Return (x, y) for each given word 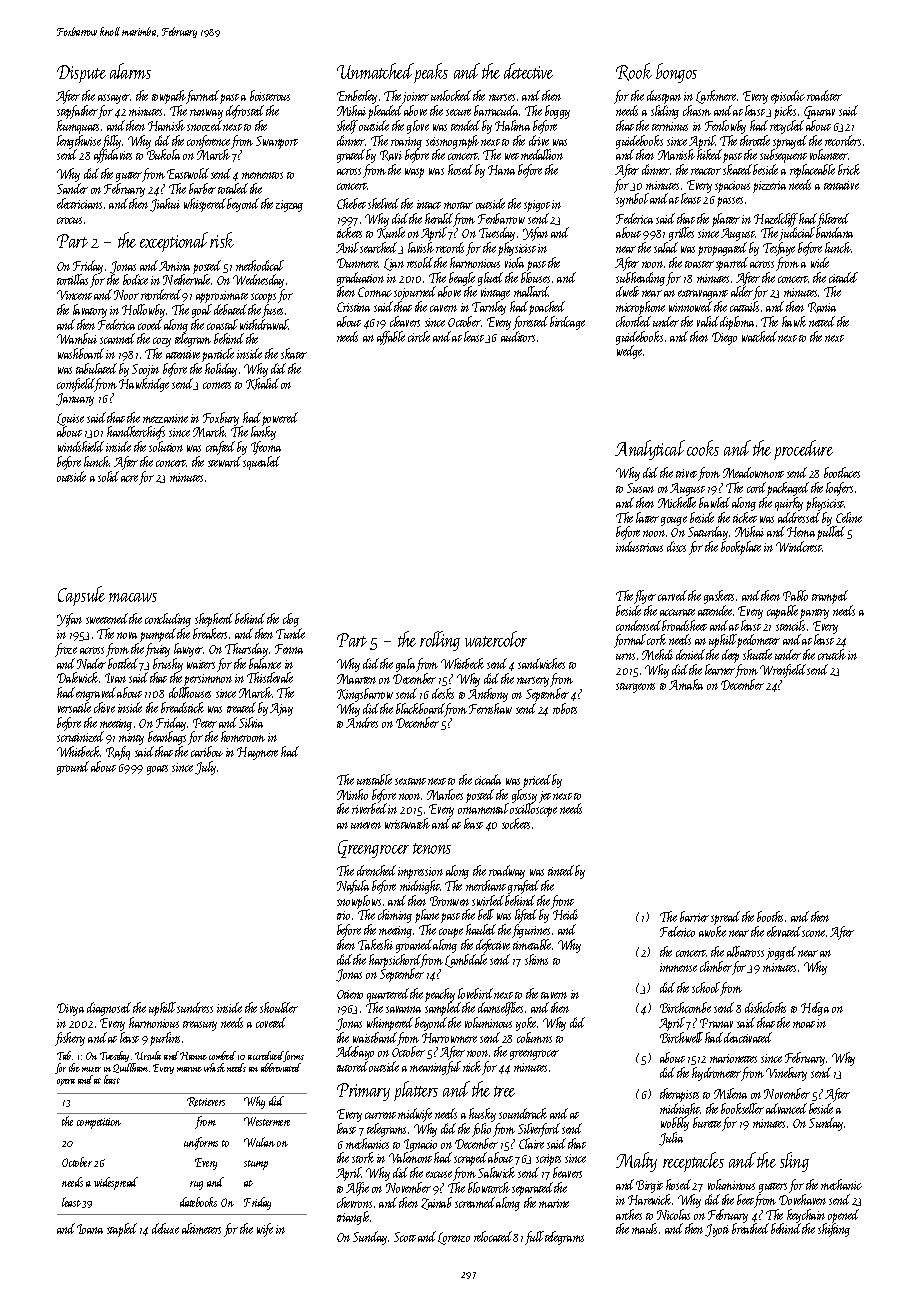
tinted (561, 870)
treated (241, 707)
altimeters (201, 1228)
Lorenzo (454, 1238)
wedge (629, 352)
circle (419, 336)
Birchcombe (685, 1007)
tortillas (72, 279)
